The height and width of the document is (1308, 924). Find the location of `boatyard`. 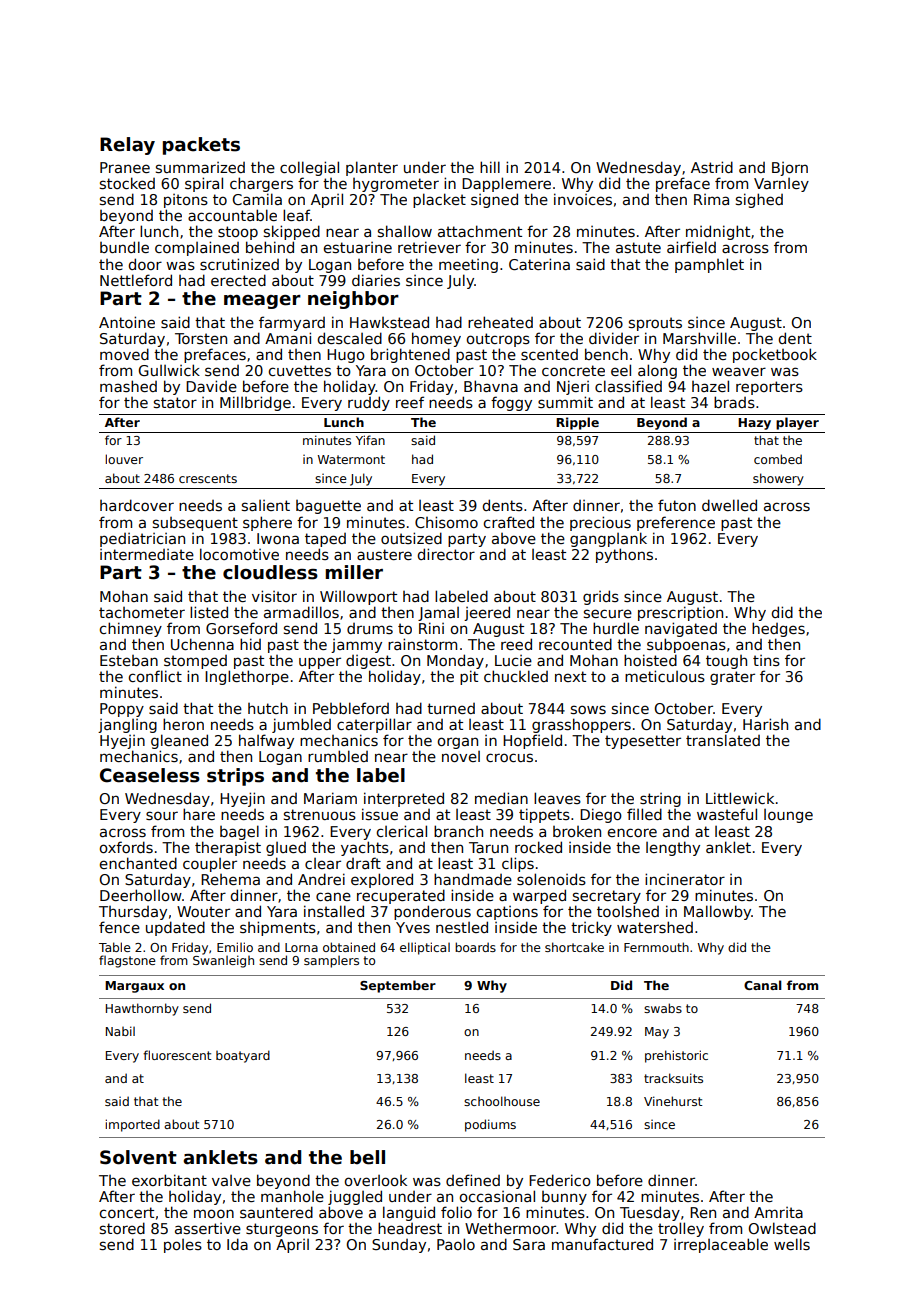

boatyard is located at coordinates (243, 1056).
